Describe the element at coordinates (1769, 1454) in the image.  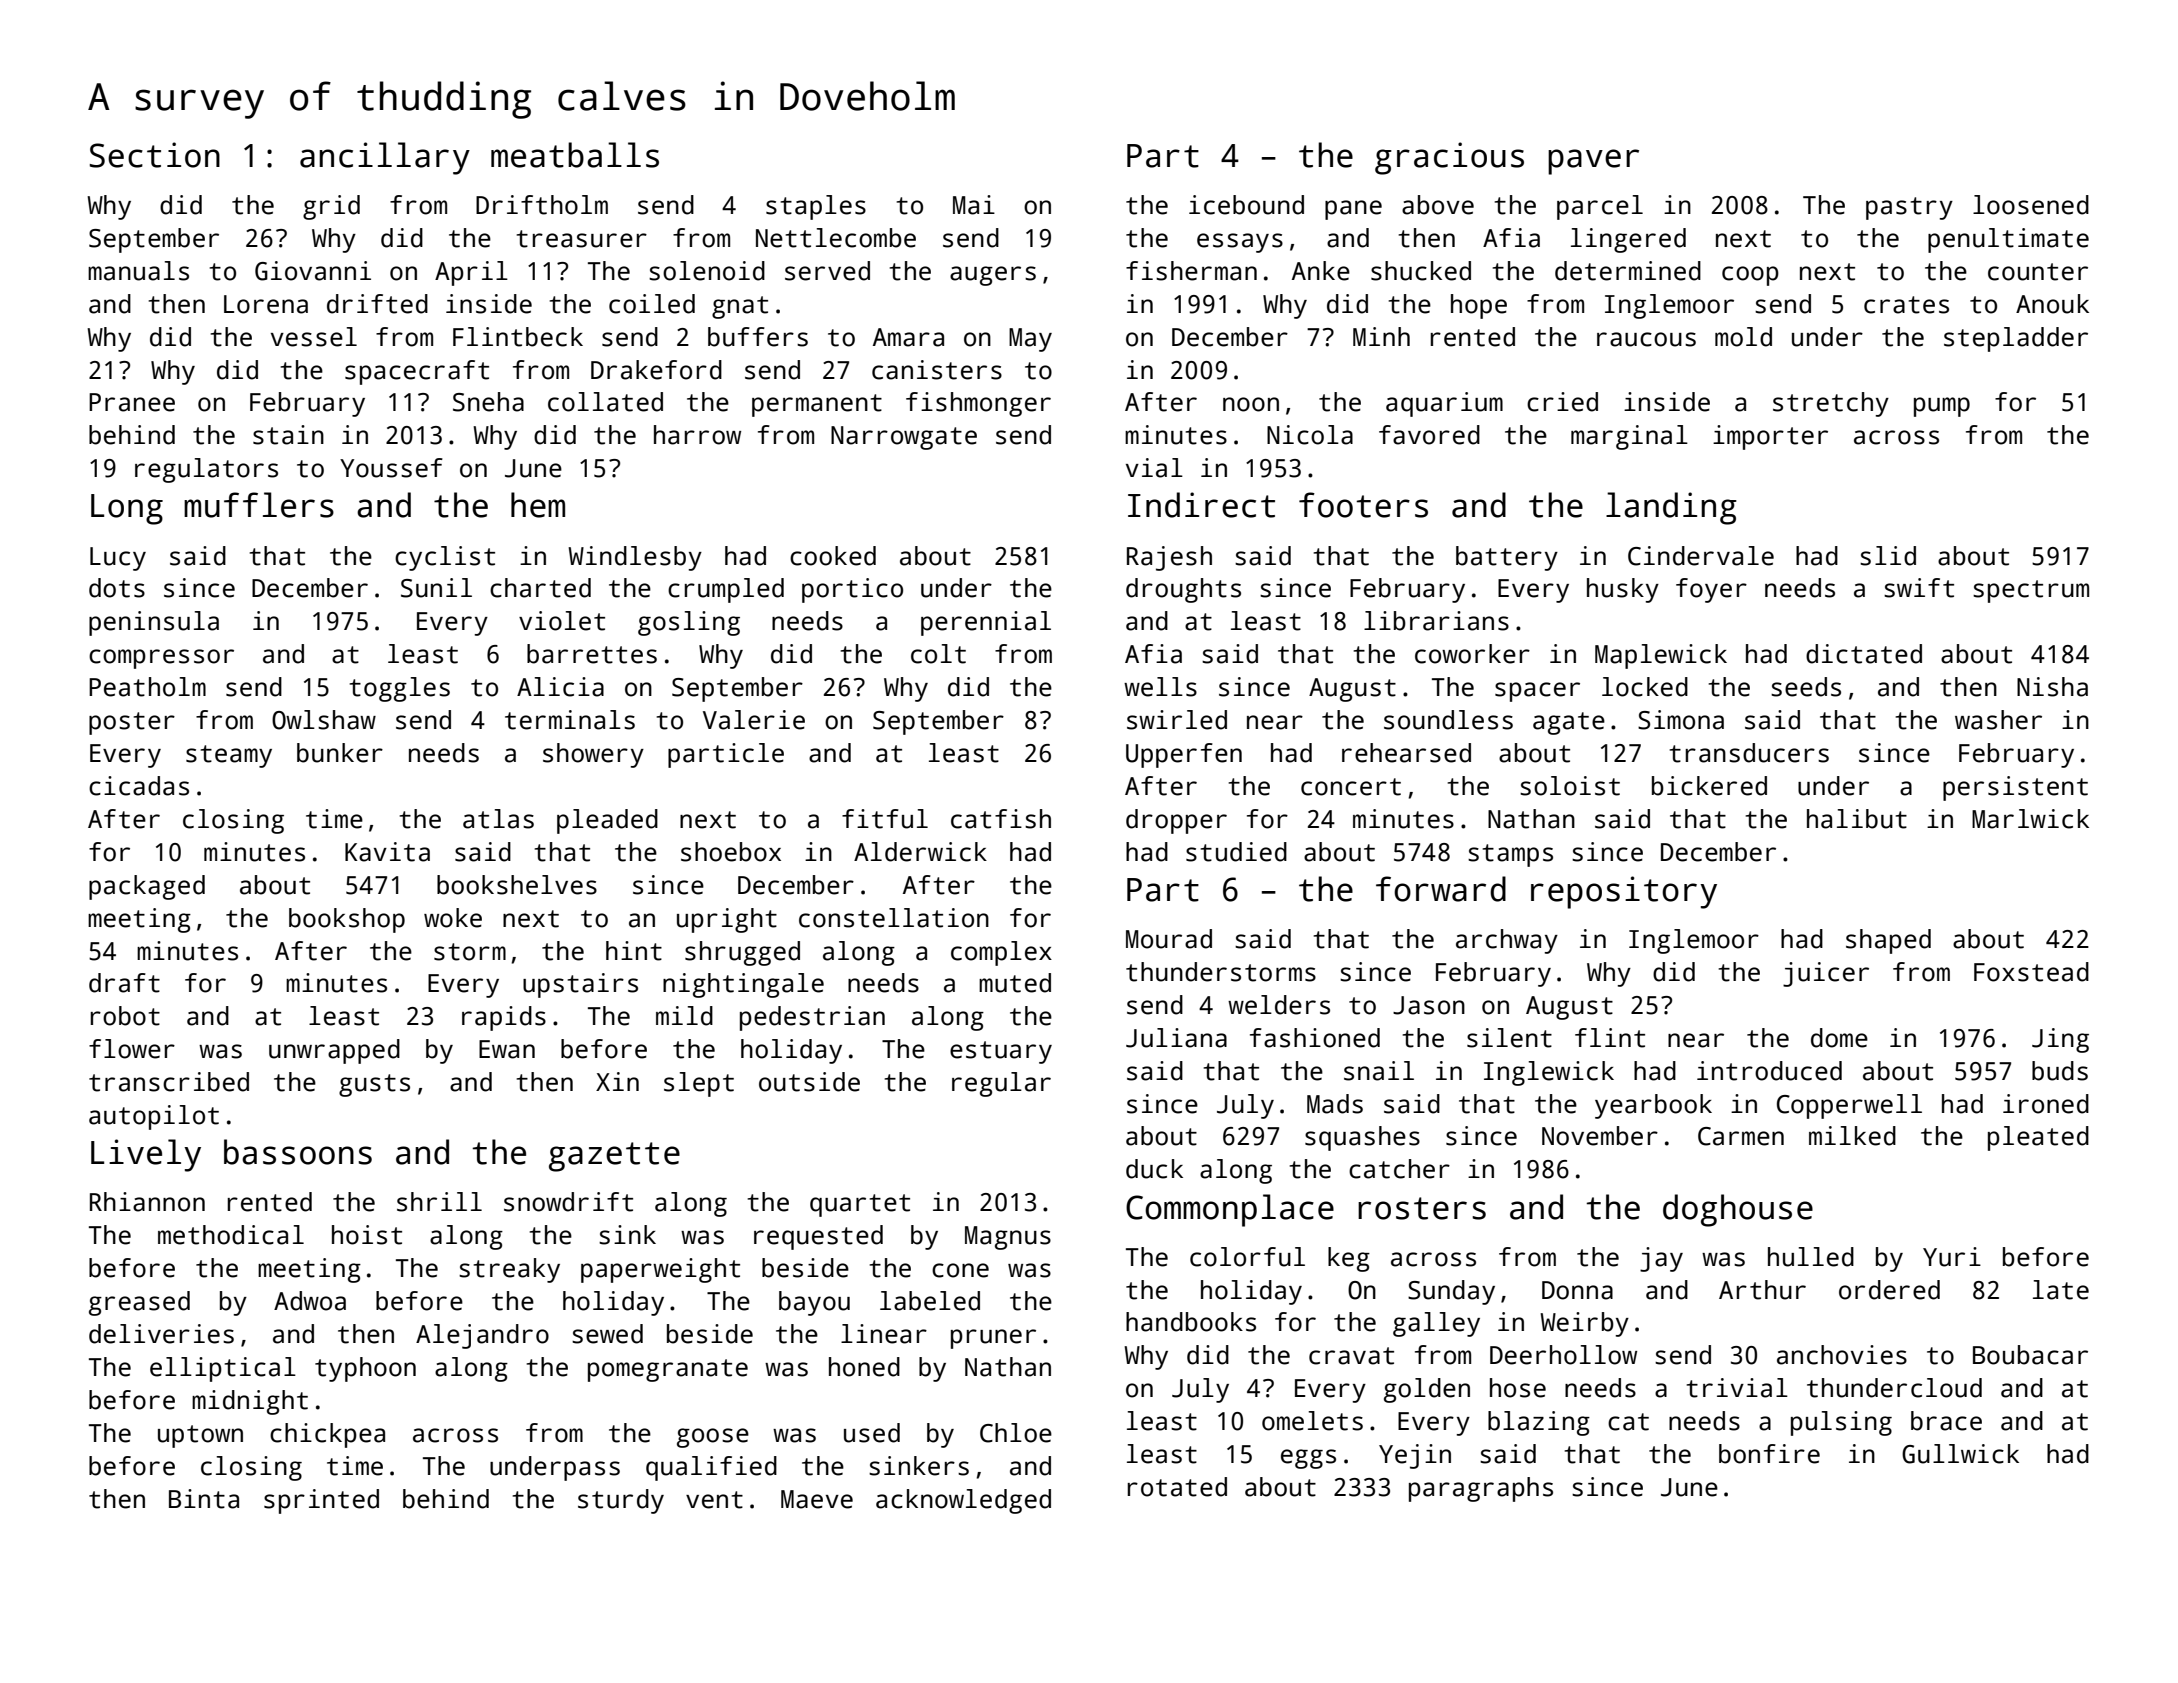
I see `bonfire` at that location.
